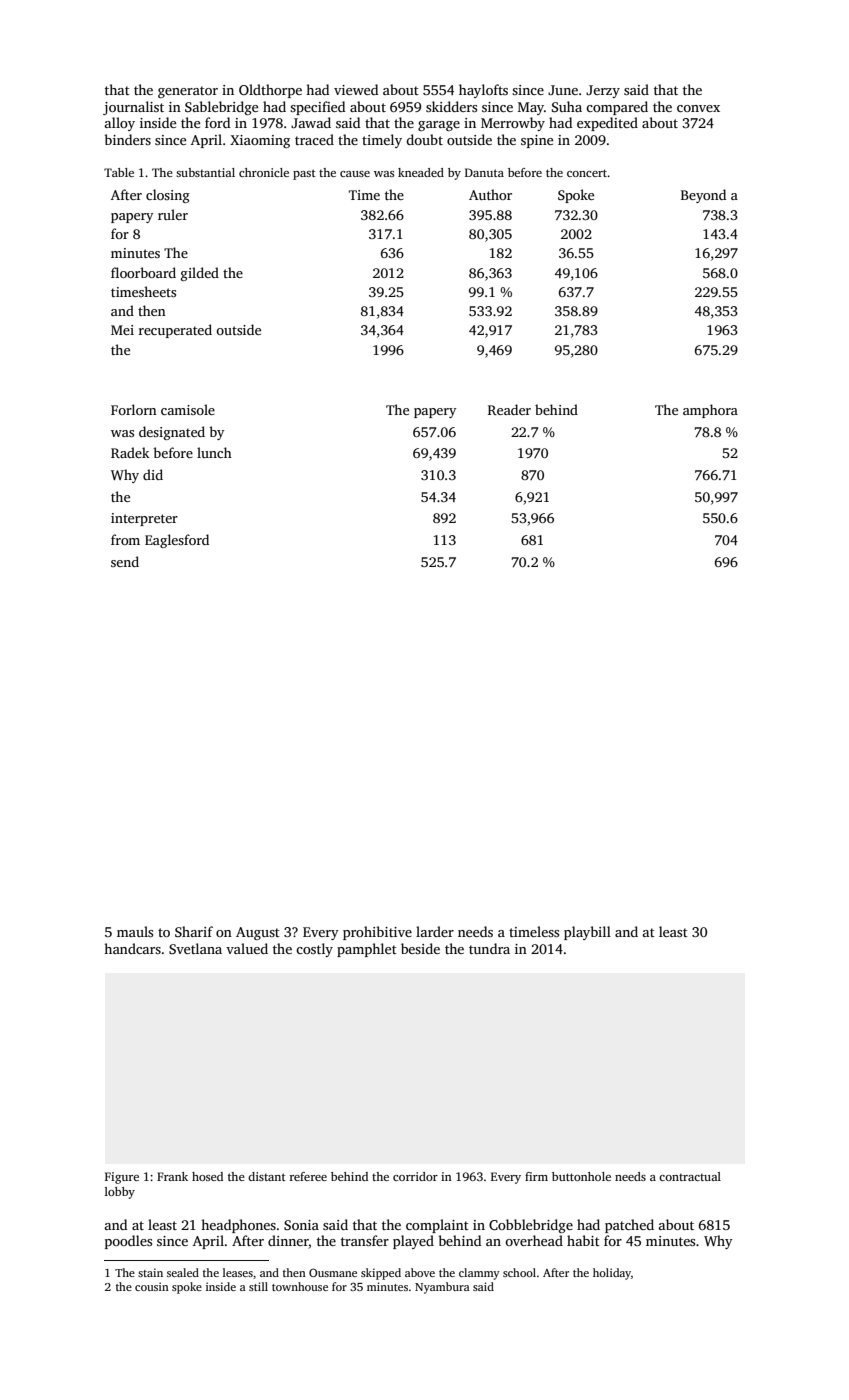 This screenshot has height=1400, width=849. Describe the element at coordinates (367, 950) in the screenshot. I see `pamphlet` at that location.
